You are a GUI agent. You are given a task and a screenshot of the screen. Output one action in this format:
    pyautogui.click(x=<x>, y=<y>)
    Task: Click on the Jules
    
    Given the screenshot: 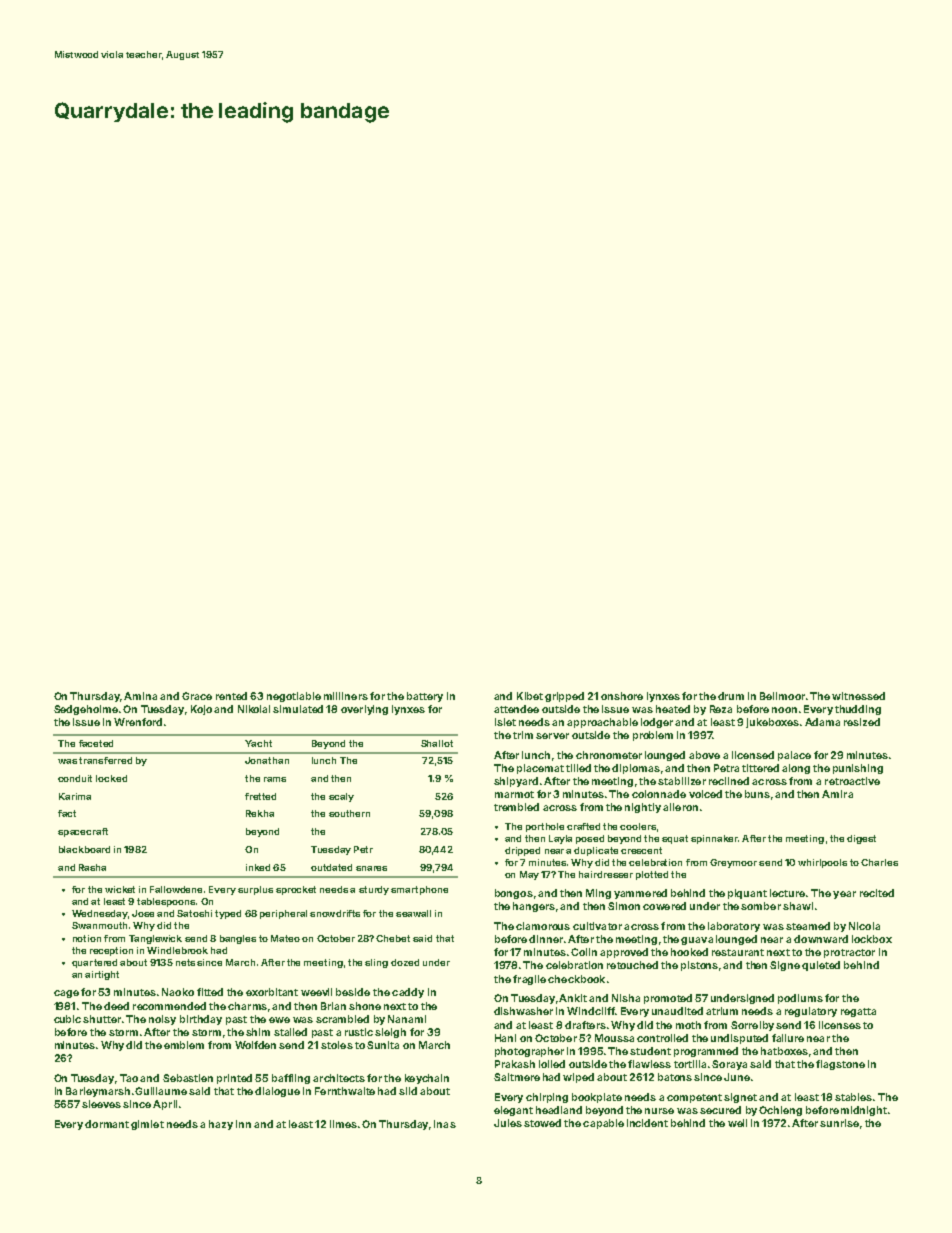 What is the action you would take?
    pyautogui.click(x=508, y=1123)
